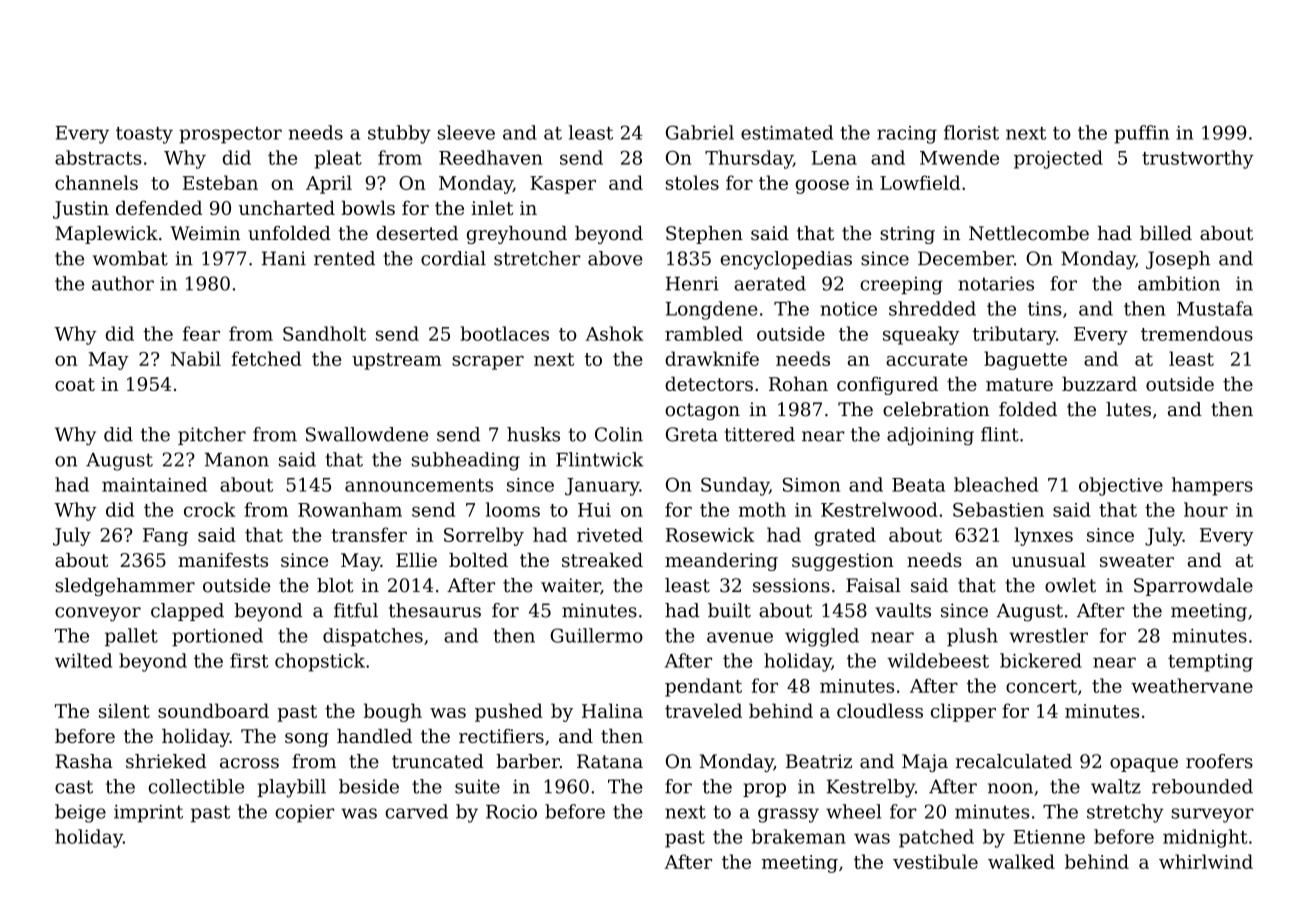  Describe the element at coordinates (1219, 761) in the screenshot. I see `roofers` at that location.
